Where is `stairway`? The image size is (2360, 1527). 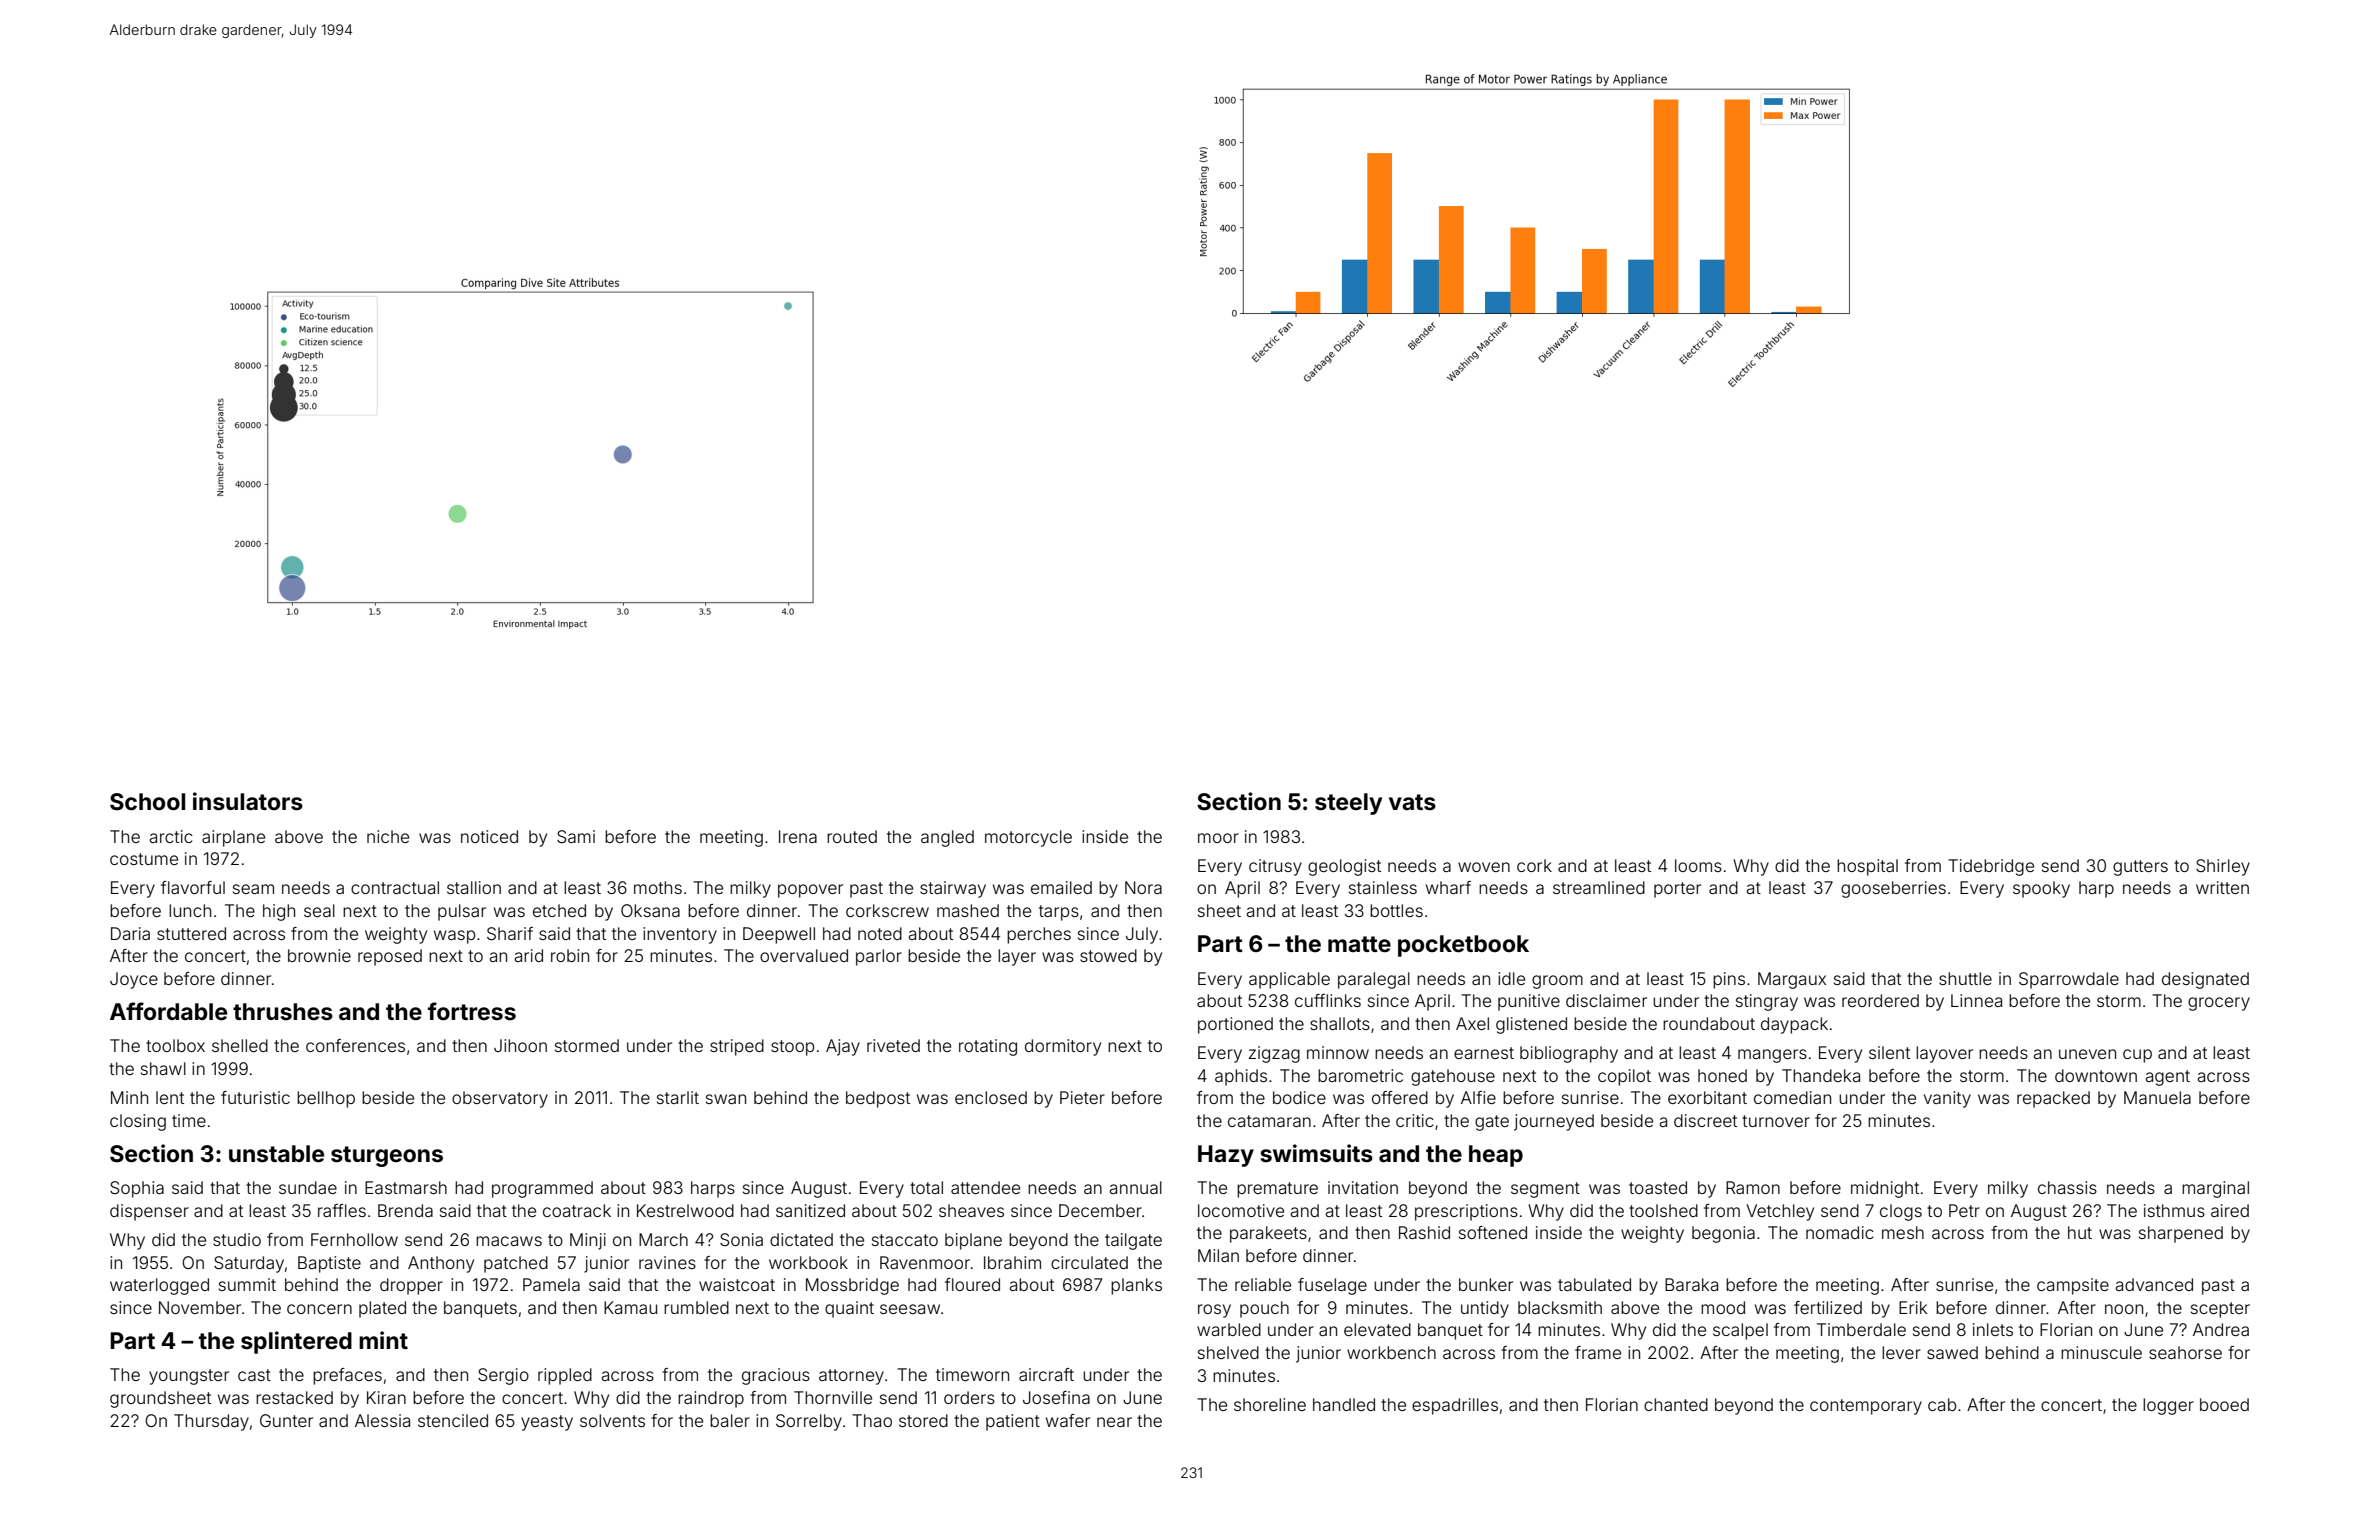
stairway is located at coordinates (953, 889).
